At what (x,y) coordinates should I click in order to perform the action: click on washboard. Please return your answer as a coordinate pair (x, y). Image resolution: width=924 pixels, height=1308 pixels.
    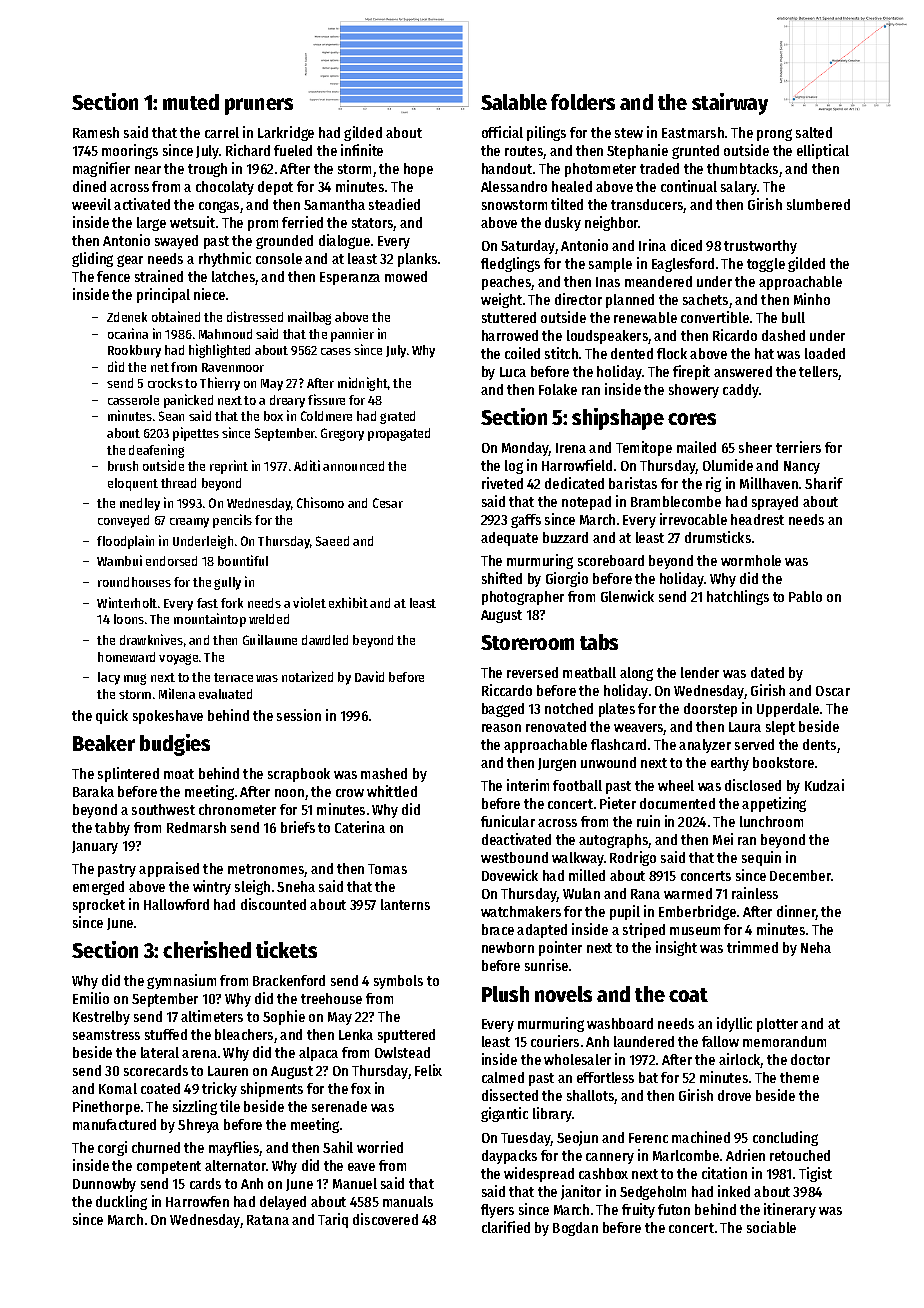
    Looking at the image, I should click on (620, 1023).
